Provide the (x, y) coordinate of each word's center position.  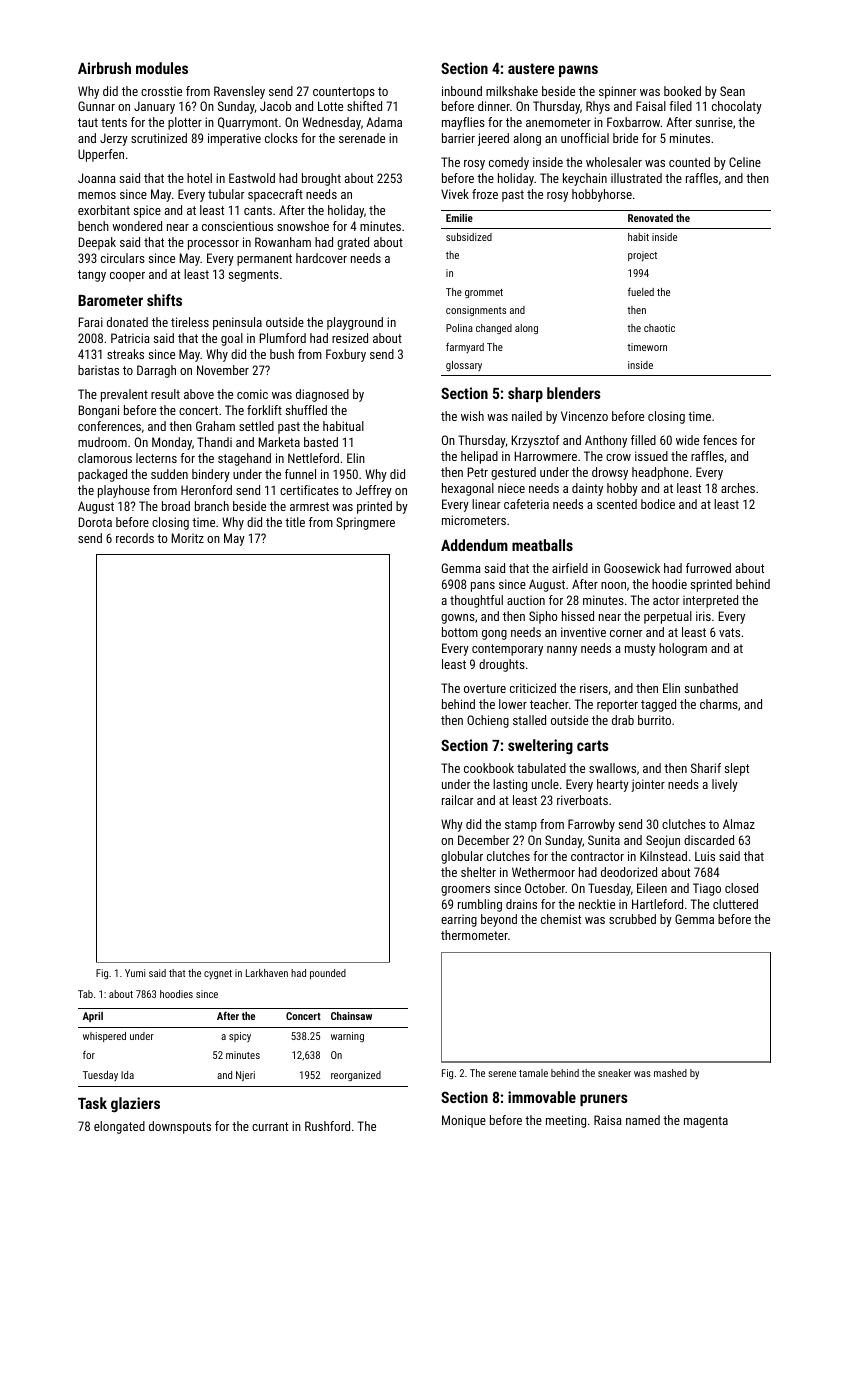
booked (682, 91)
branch (212, 506)
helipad (479, 457)
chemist (561, 919)
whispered (104, 1037)
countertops (344, 93)
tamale (533, 1073)
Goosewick (632, 568)
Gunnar (96, 106)
